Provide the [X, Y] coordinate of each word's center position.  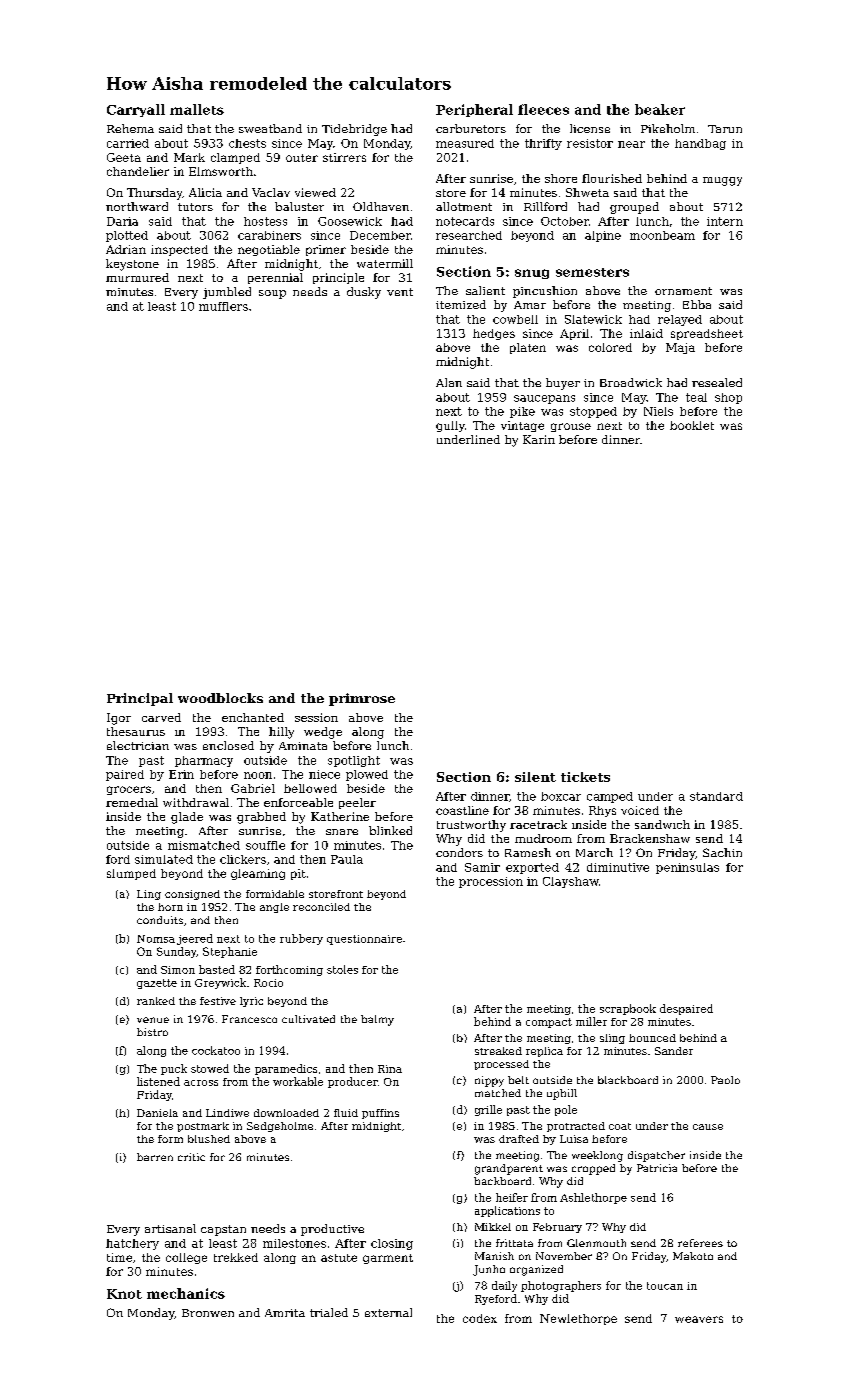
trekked [236, 1257]
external [388, 1312]
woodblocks [220, 698]
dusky [364, 293]
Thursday [154, 194]
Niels [658, 411]
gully [450, 426]
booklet [692, 425]
